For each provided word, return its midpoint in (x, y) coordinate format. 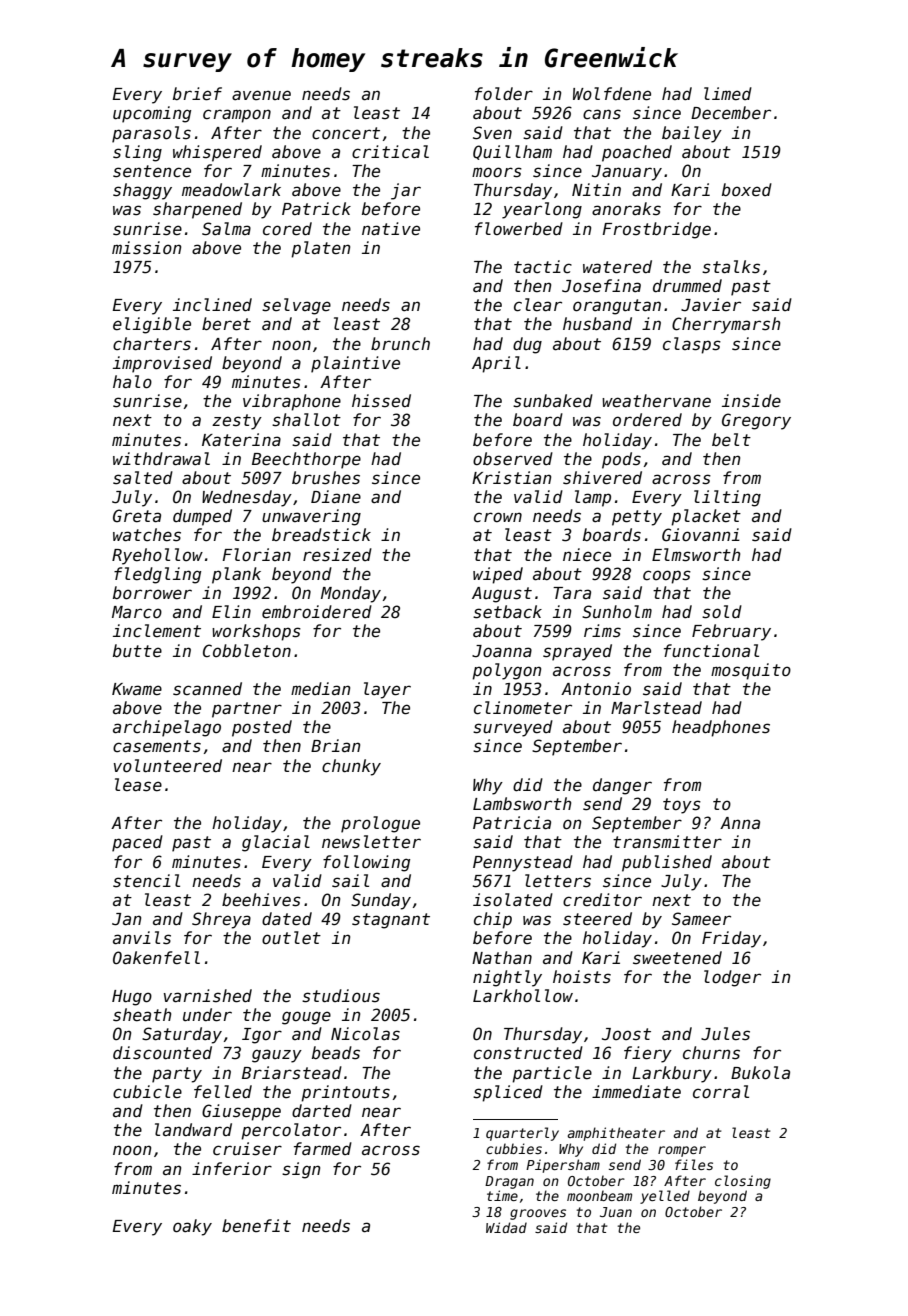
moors (497, 172)
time (502, 1195)
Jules (725, 1034)
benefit (256, 1226)
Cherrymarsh (726, 325)
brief (197, 94)
